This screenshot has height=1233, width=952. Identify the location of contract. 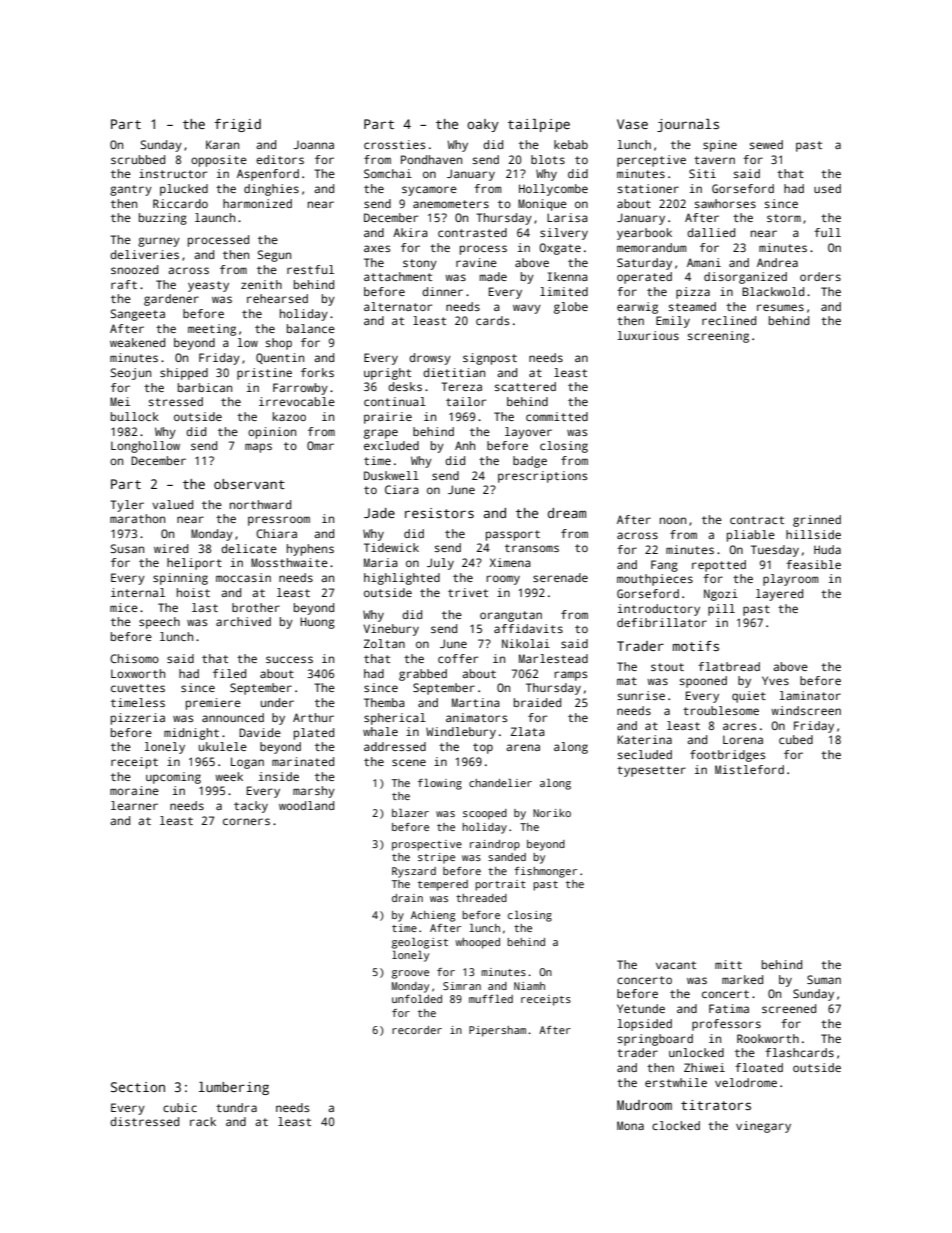
(757, 520).
